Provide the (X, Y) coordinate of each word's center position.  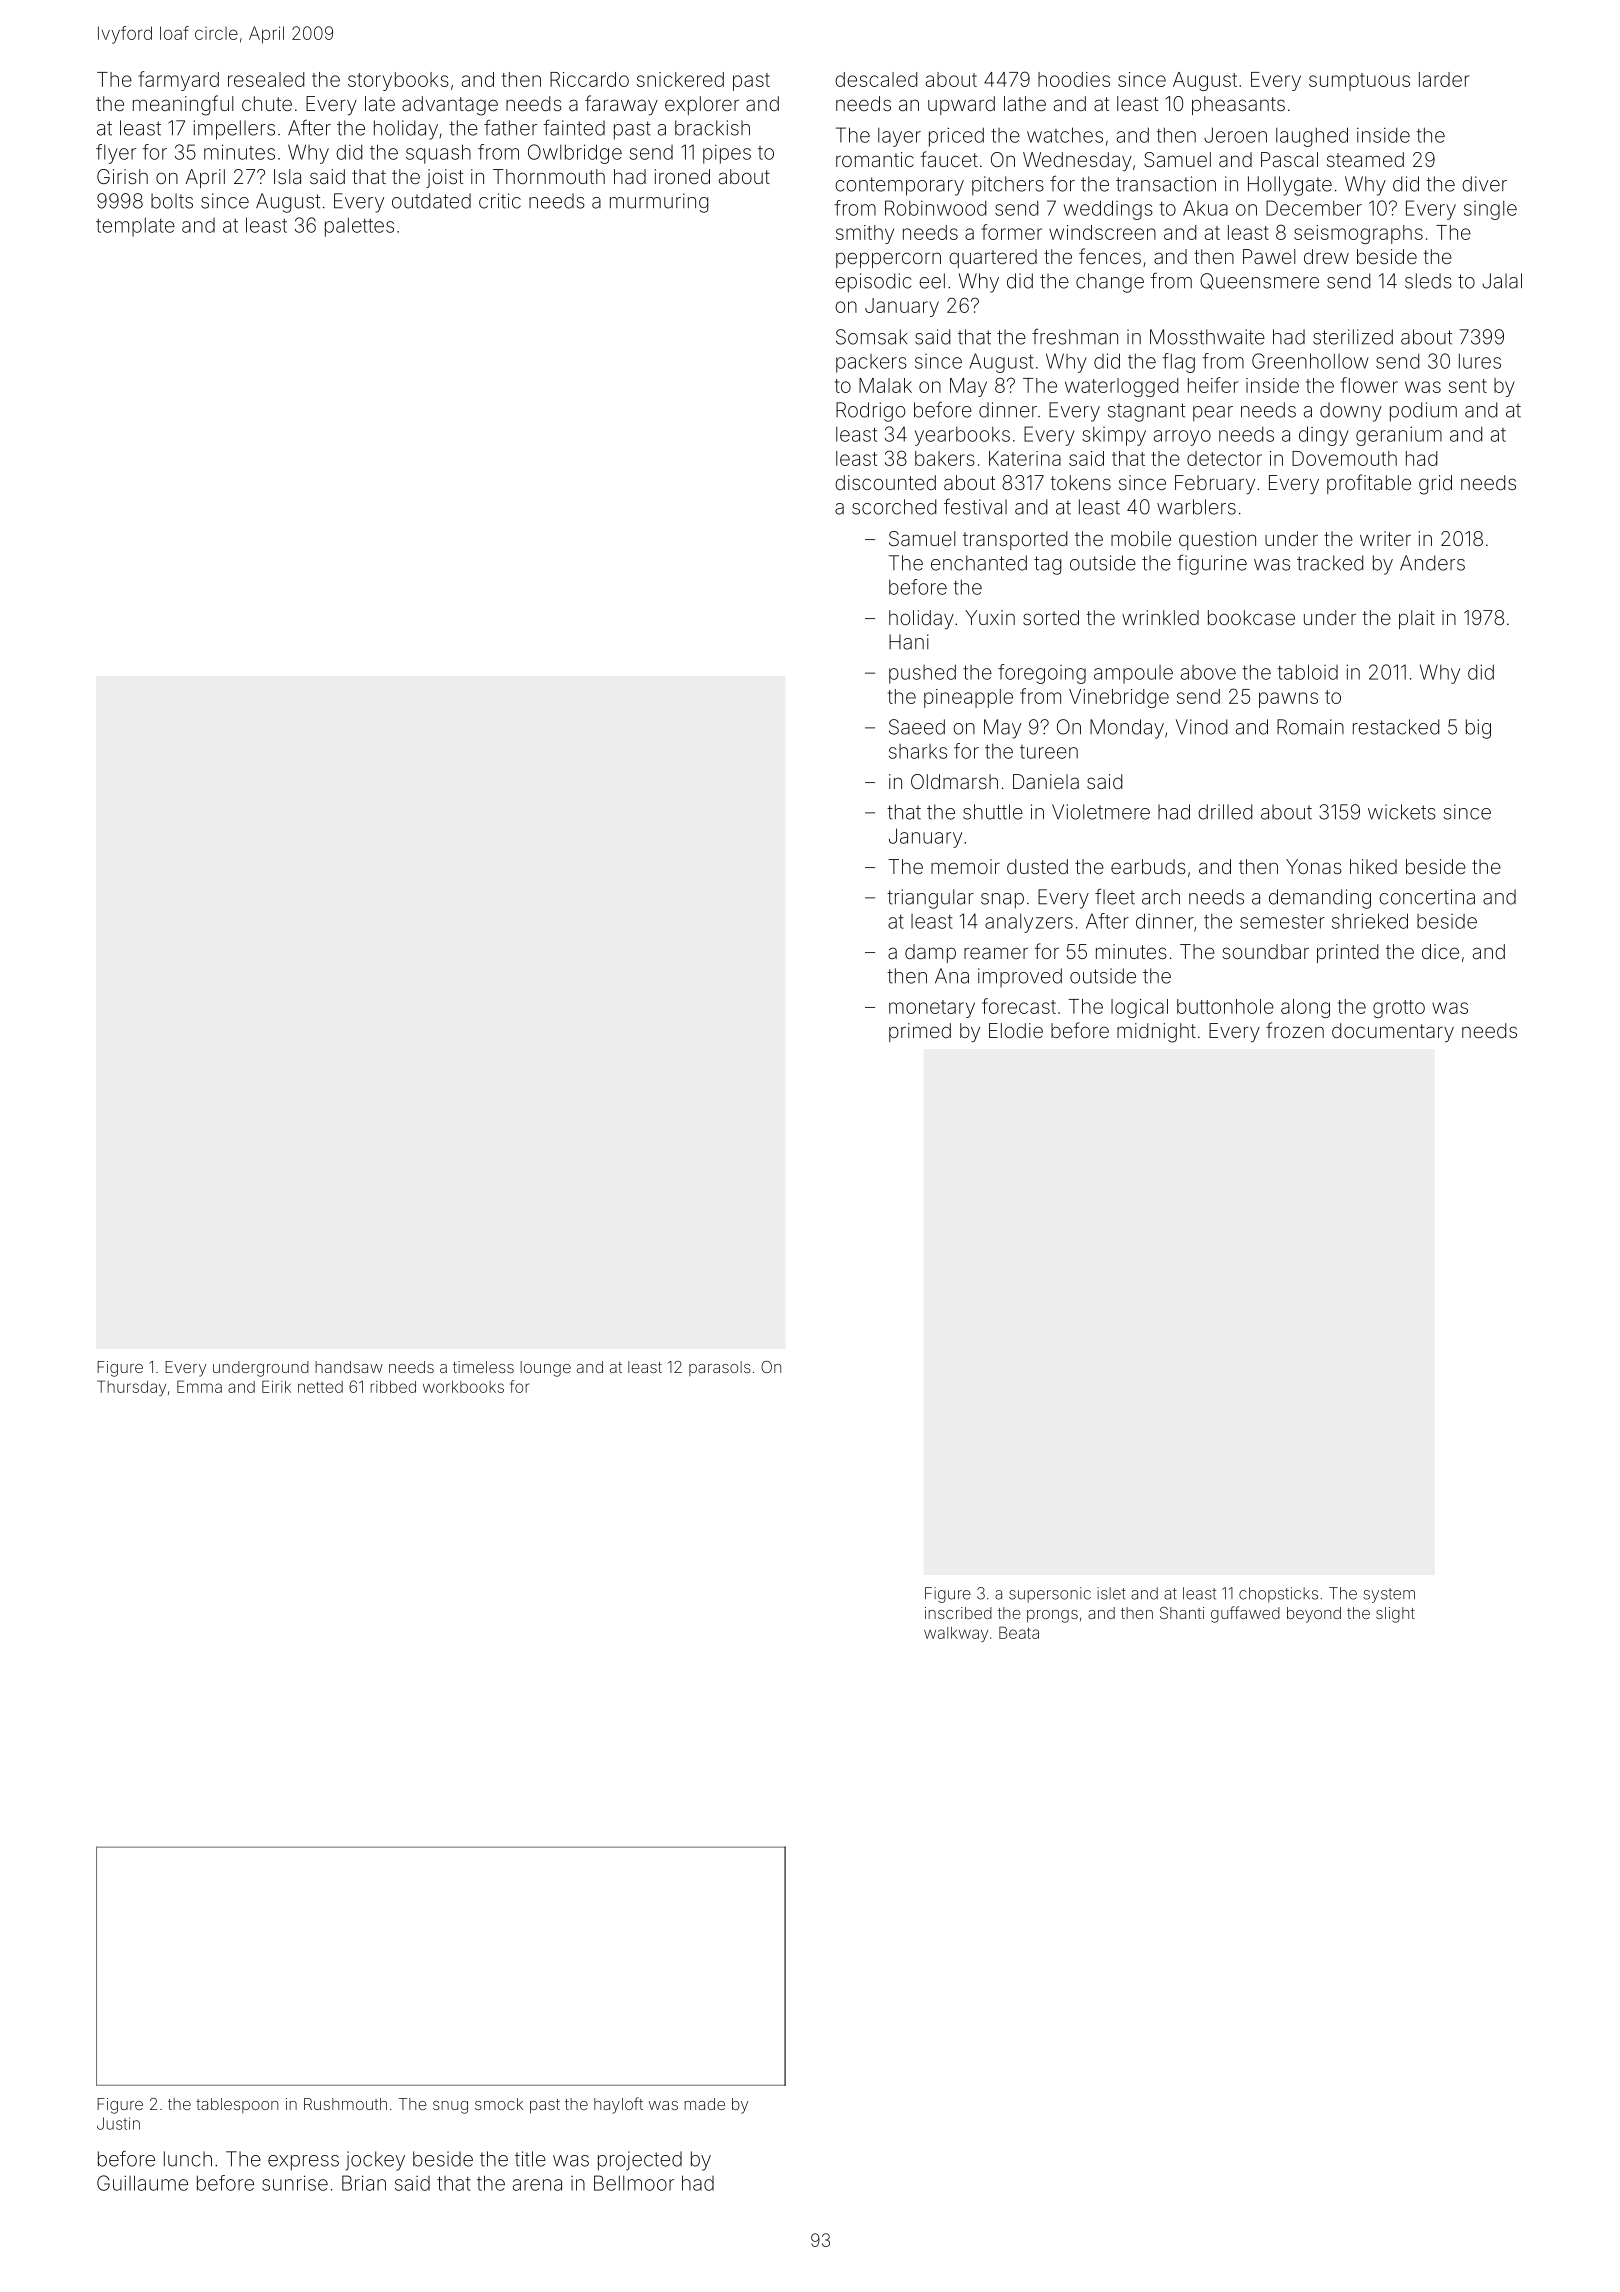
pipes (727, 154)
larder (1444, 79)
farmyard (178, 81)
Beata (1019, 1632)
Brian (364, 2183)
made (704, 2104)
